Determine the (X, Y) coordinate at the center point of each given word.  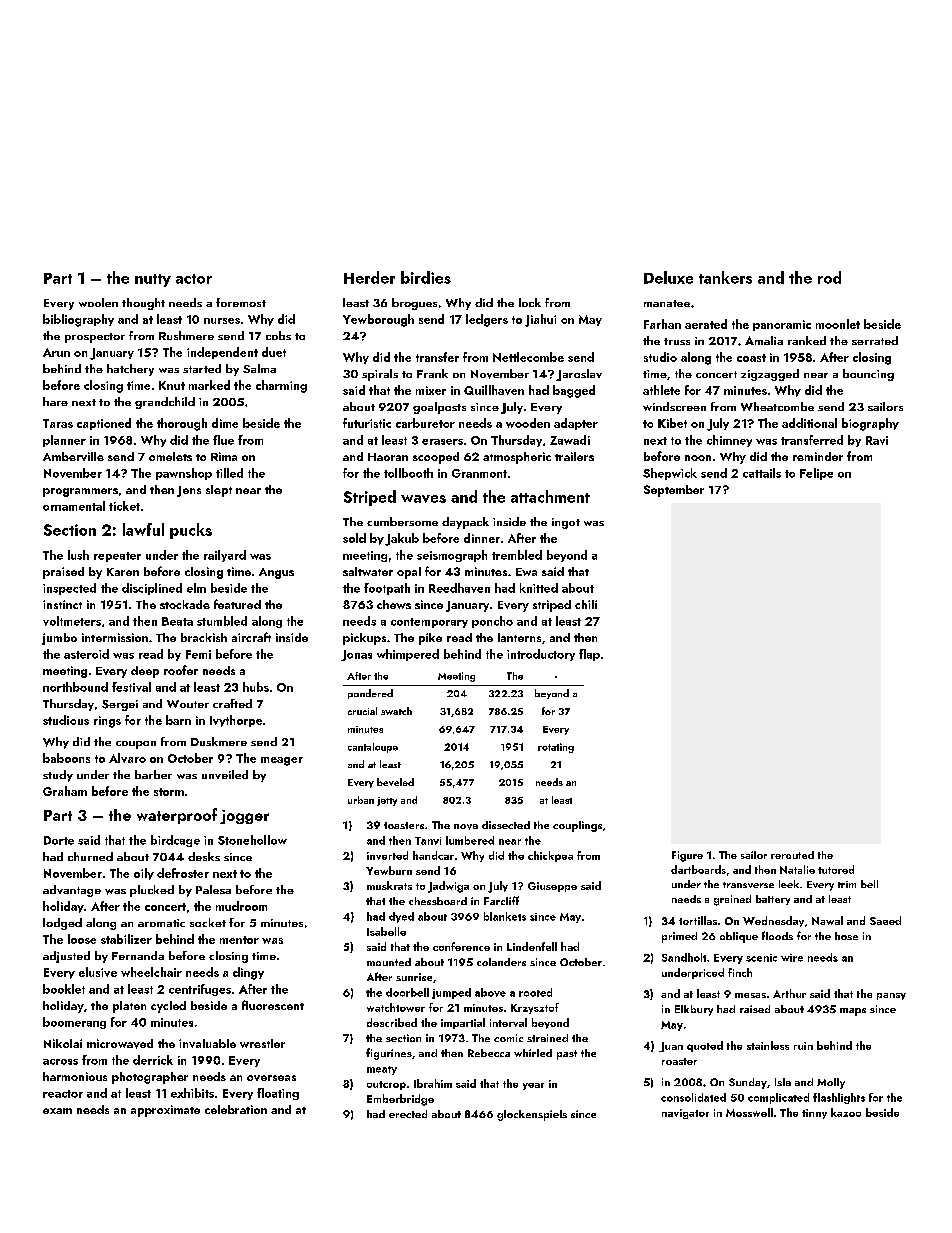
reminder (818, 456)
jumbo (59, 639)
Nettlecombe (528, 357)
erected (408, 1114)
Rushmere (186, 335)
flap (589, 655)
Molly (831, 1083)
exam (57, 1111)
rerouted (792, 855)
